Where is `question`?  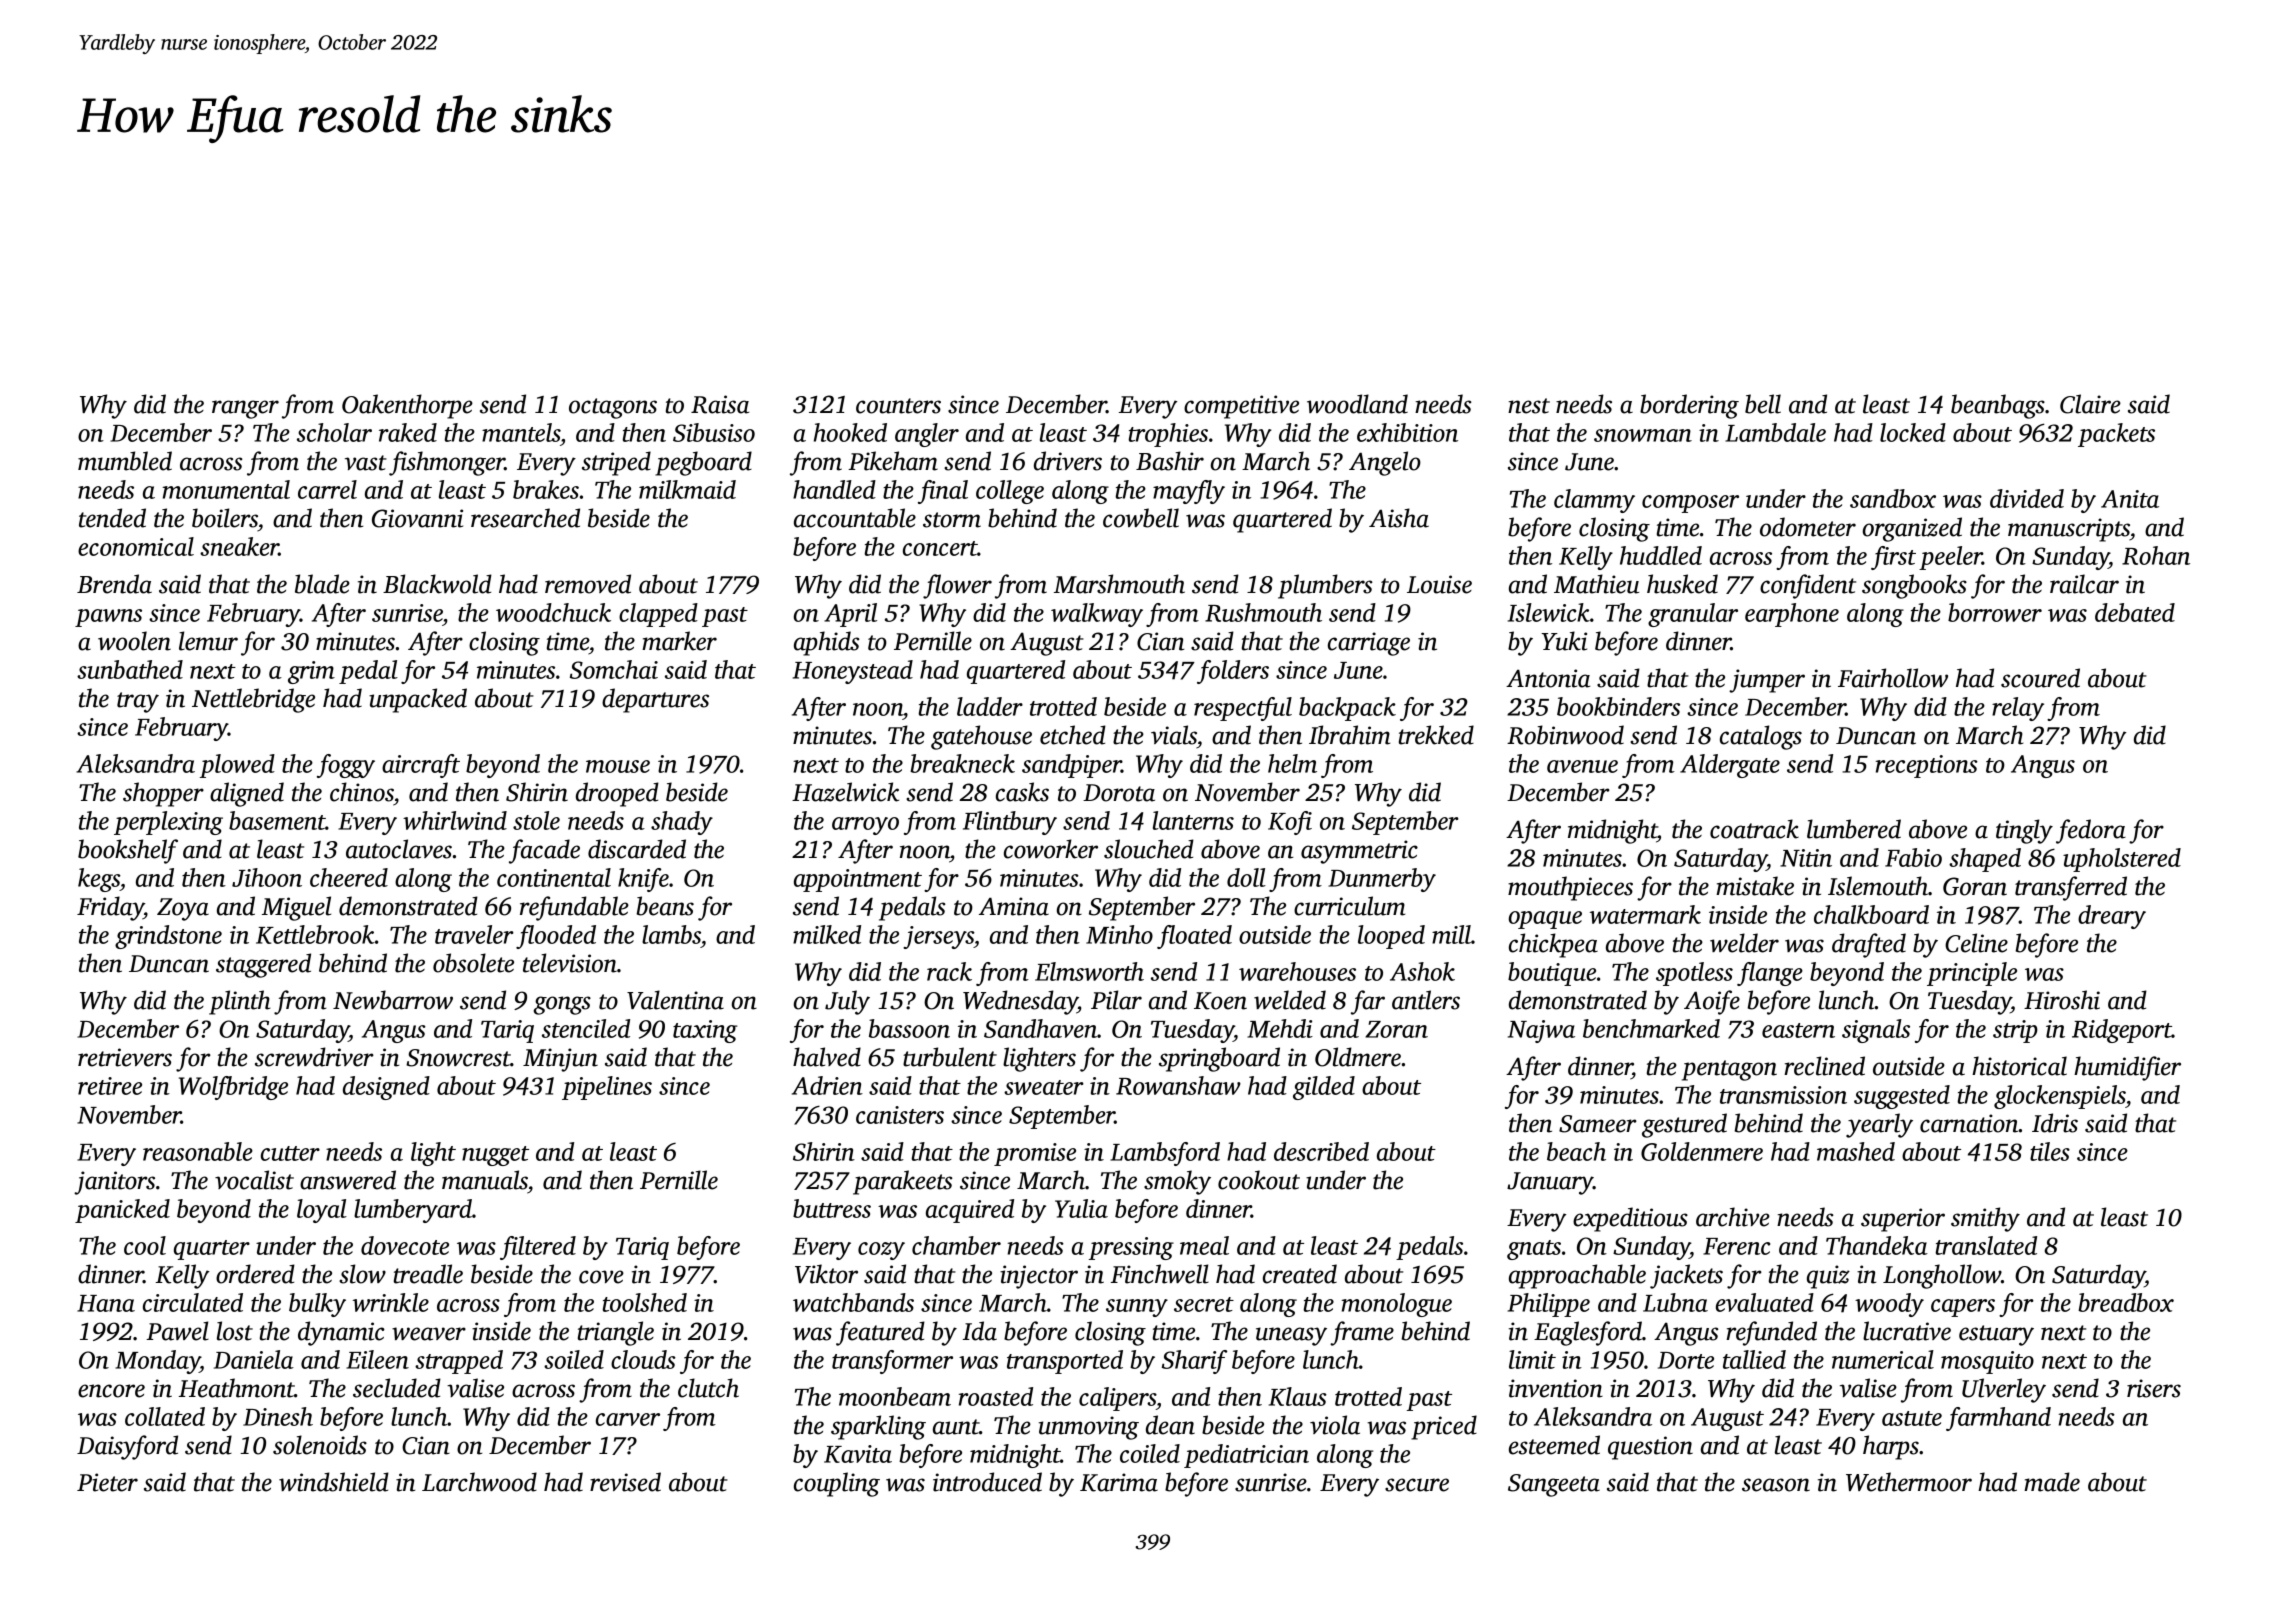
question is located at coordinates (1650, 1448).
